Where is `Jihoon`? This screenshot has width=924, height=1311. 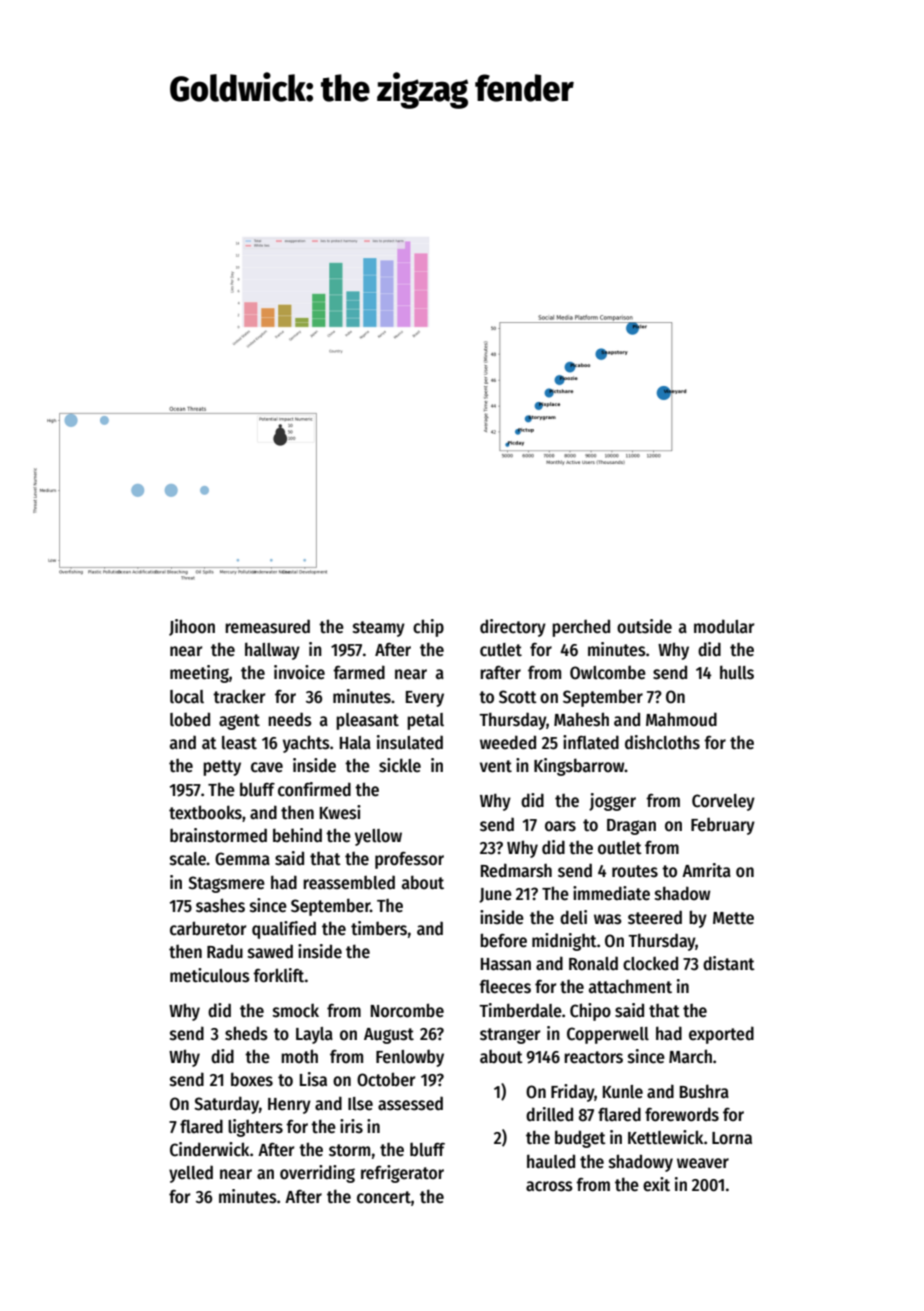 Jihoon is located at coordinates (192, 627).
